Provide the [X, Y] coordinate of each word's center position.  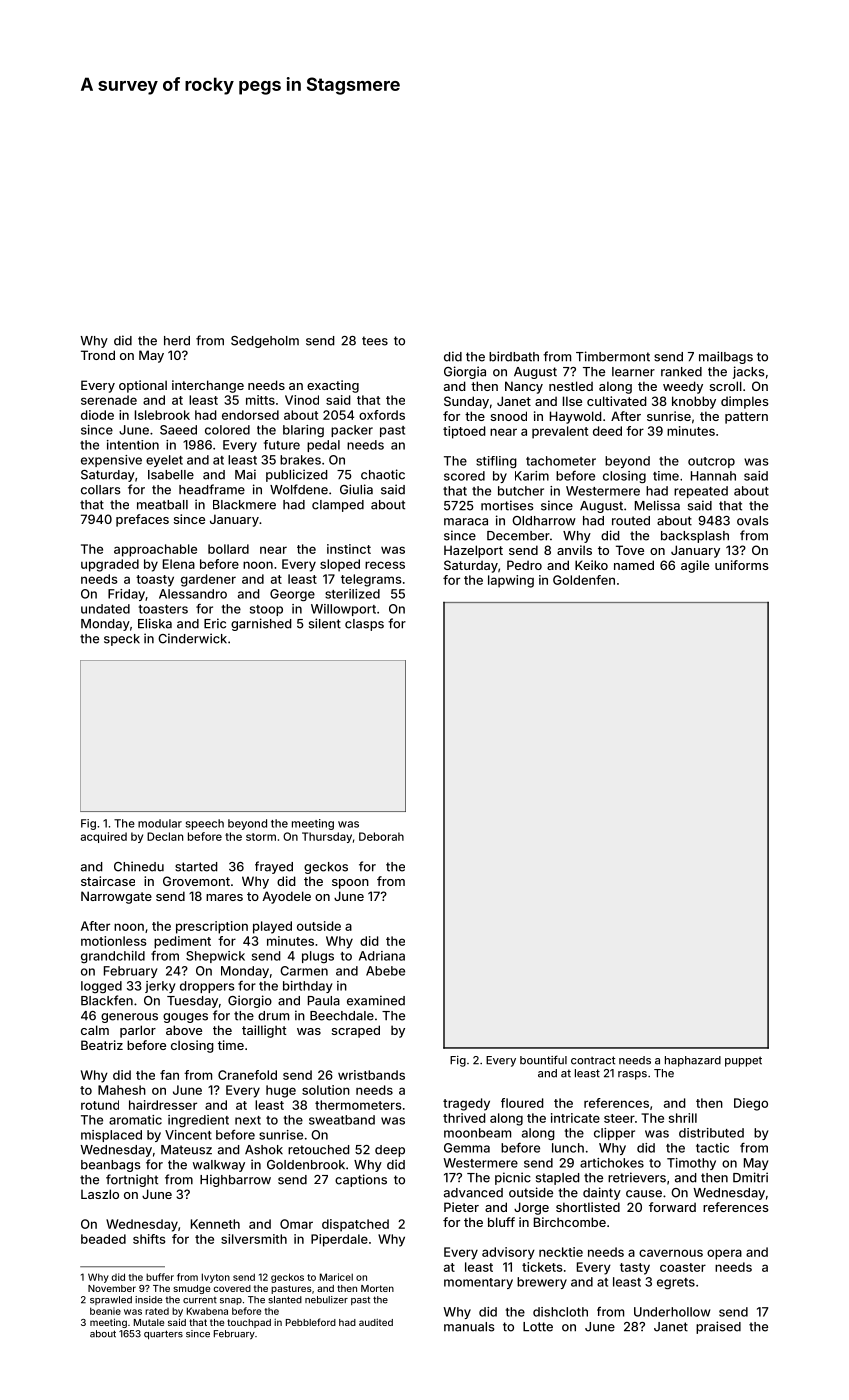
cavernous [671, 1253]
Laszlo [100, 1194]
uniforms [741, 565]
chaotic [383, 474]
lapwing [511, 581]
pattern [746, 418]
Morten [377, 1288]
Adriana [382, 956]
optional [143, 386]
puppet [743, 1061]
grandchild [113, 957]
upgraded [110, 565]
